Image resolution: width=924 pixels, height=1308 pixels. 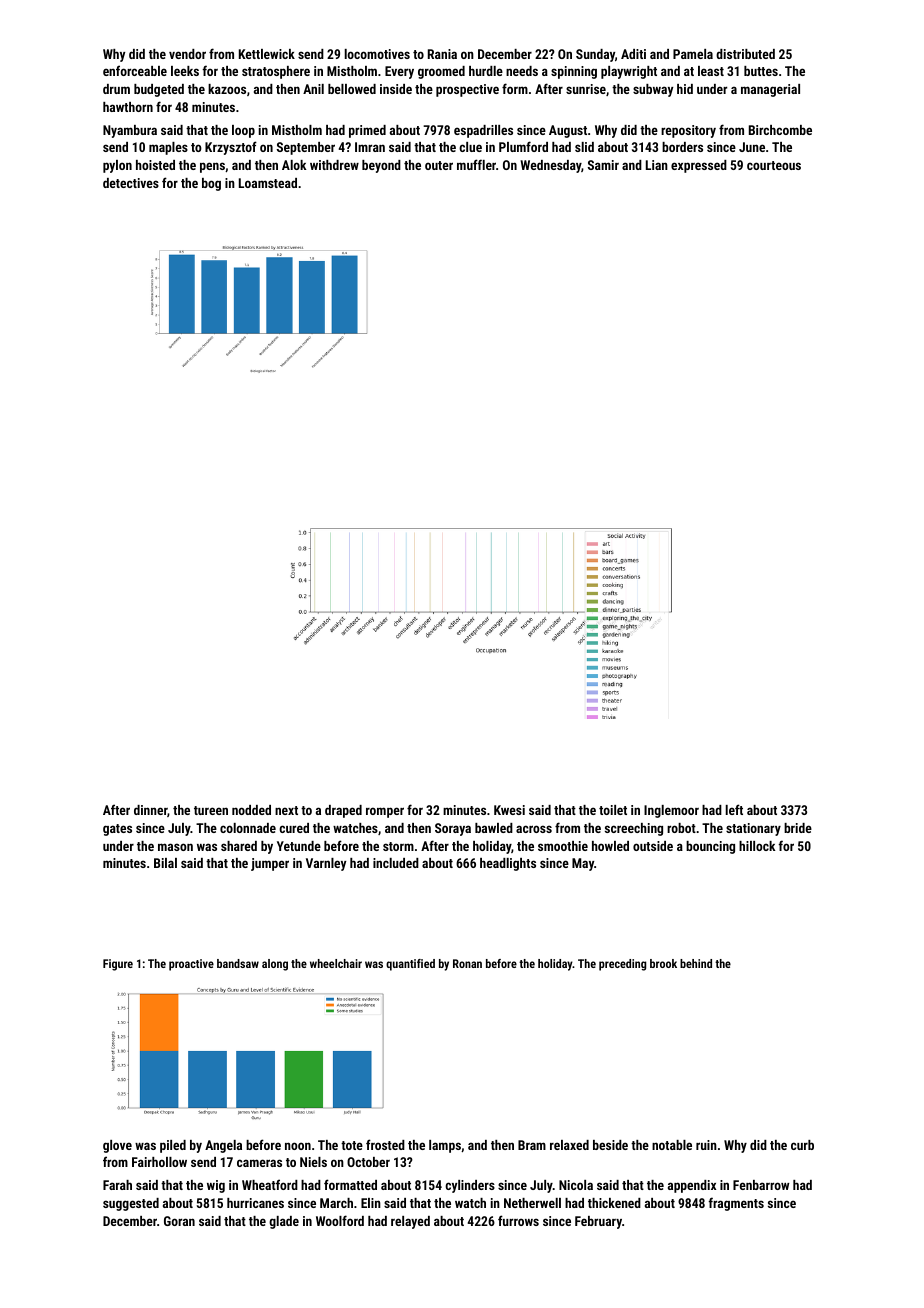 I want to click on vendor, so click(x=187, y=54).
